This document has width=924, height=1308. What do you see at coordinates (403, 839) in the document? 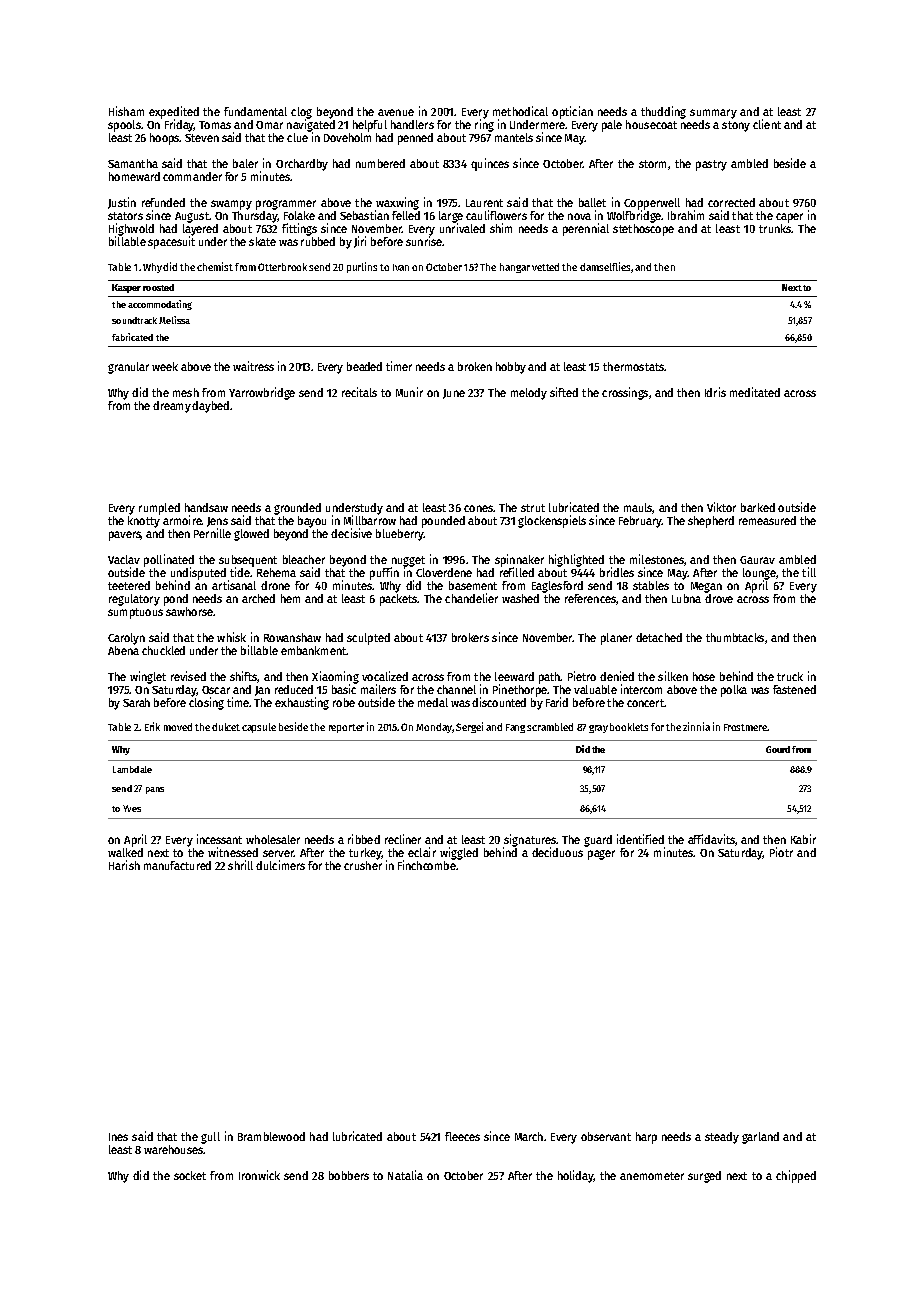
I see `recliner` at bounding box center [403, 839].
